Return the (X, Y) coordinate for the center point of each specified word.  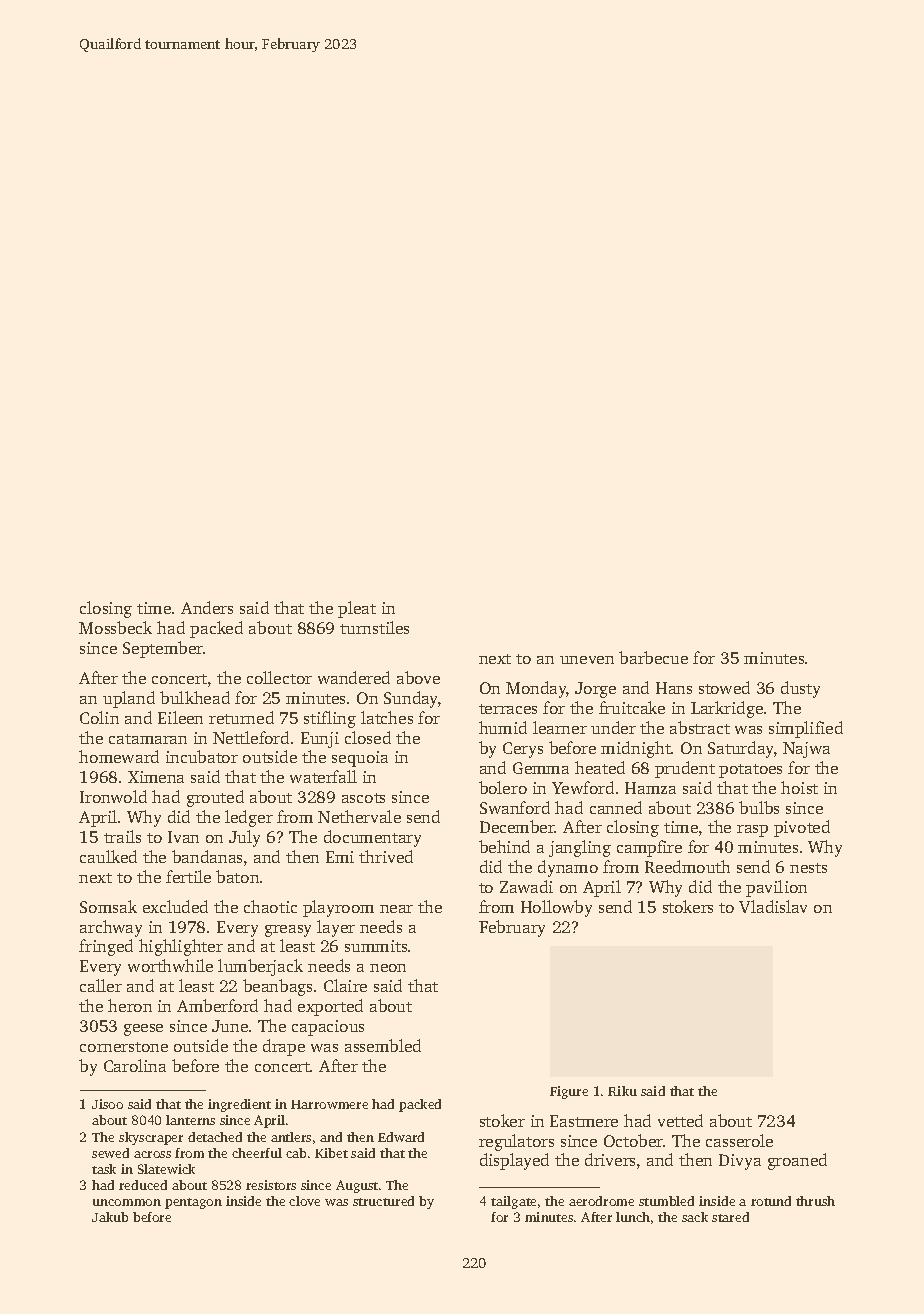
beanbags (277, 987)
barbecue (653, 657)
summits (376, 946)
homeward (119, 756)
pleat (357, 609)
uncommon (127, 1202)
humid (503, 727)
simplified (806, 729)
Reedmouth (687, 866)
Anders (207, 607)
